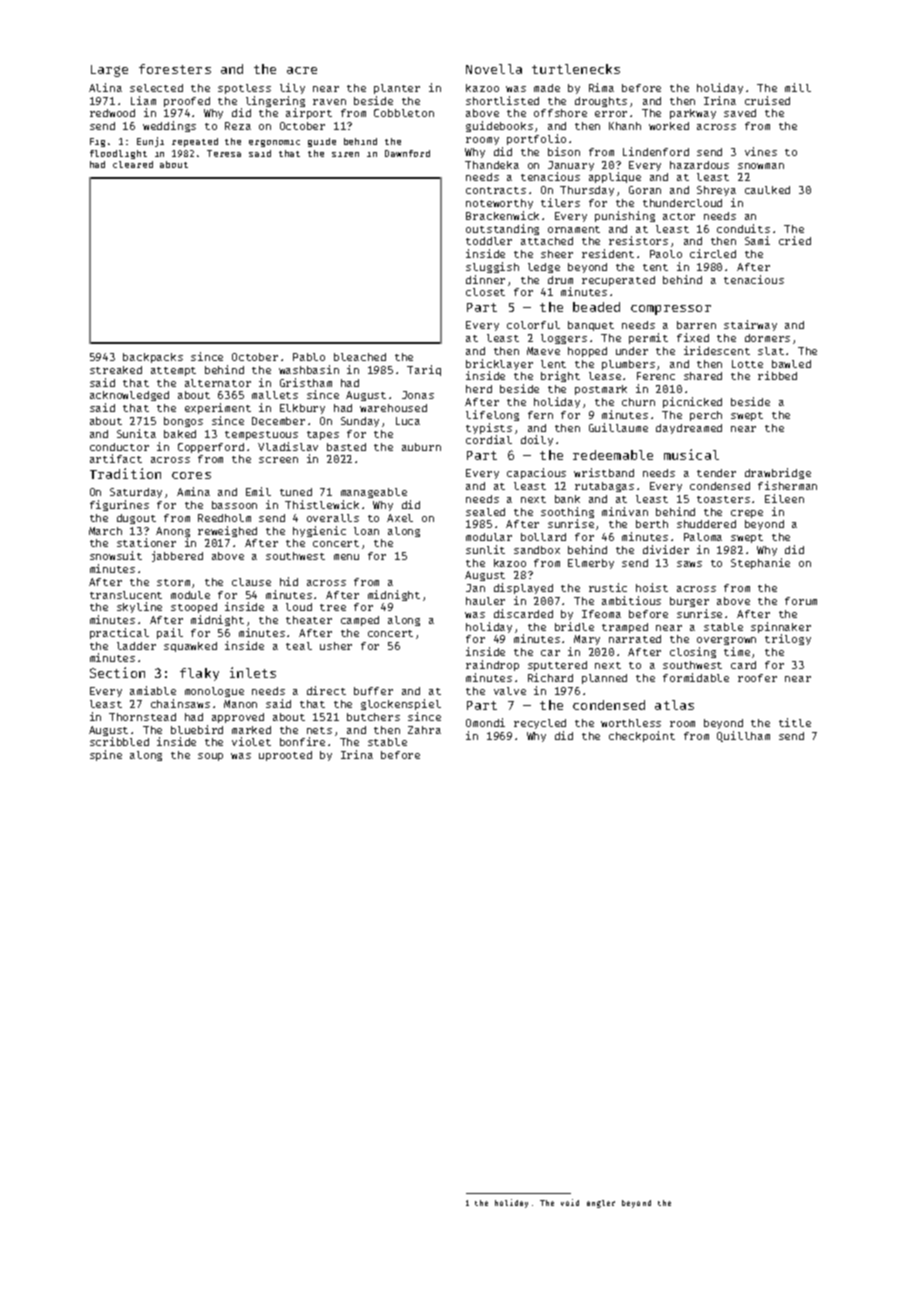  What do you see at coordinates (489, 537) in the document?
I see `modular` at bounding box center [489, 537].
